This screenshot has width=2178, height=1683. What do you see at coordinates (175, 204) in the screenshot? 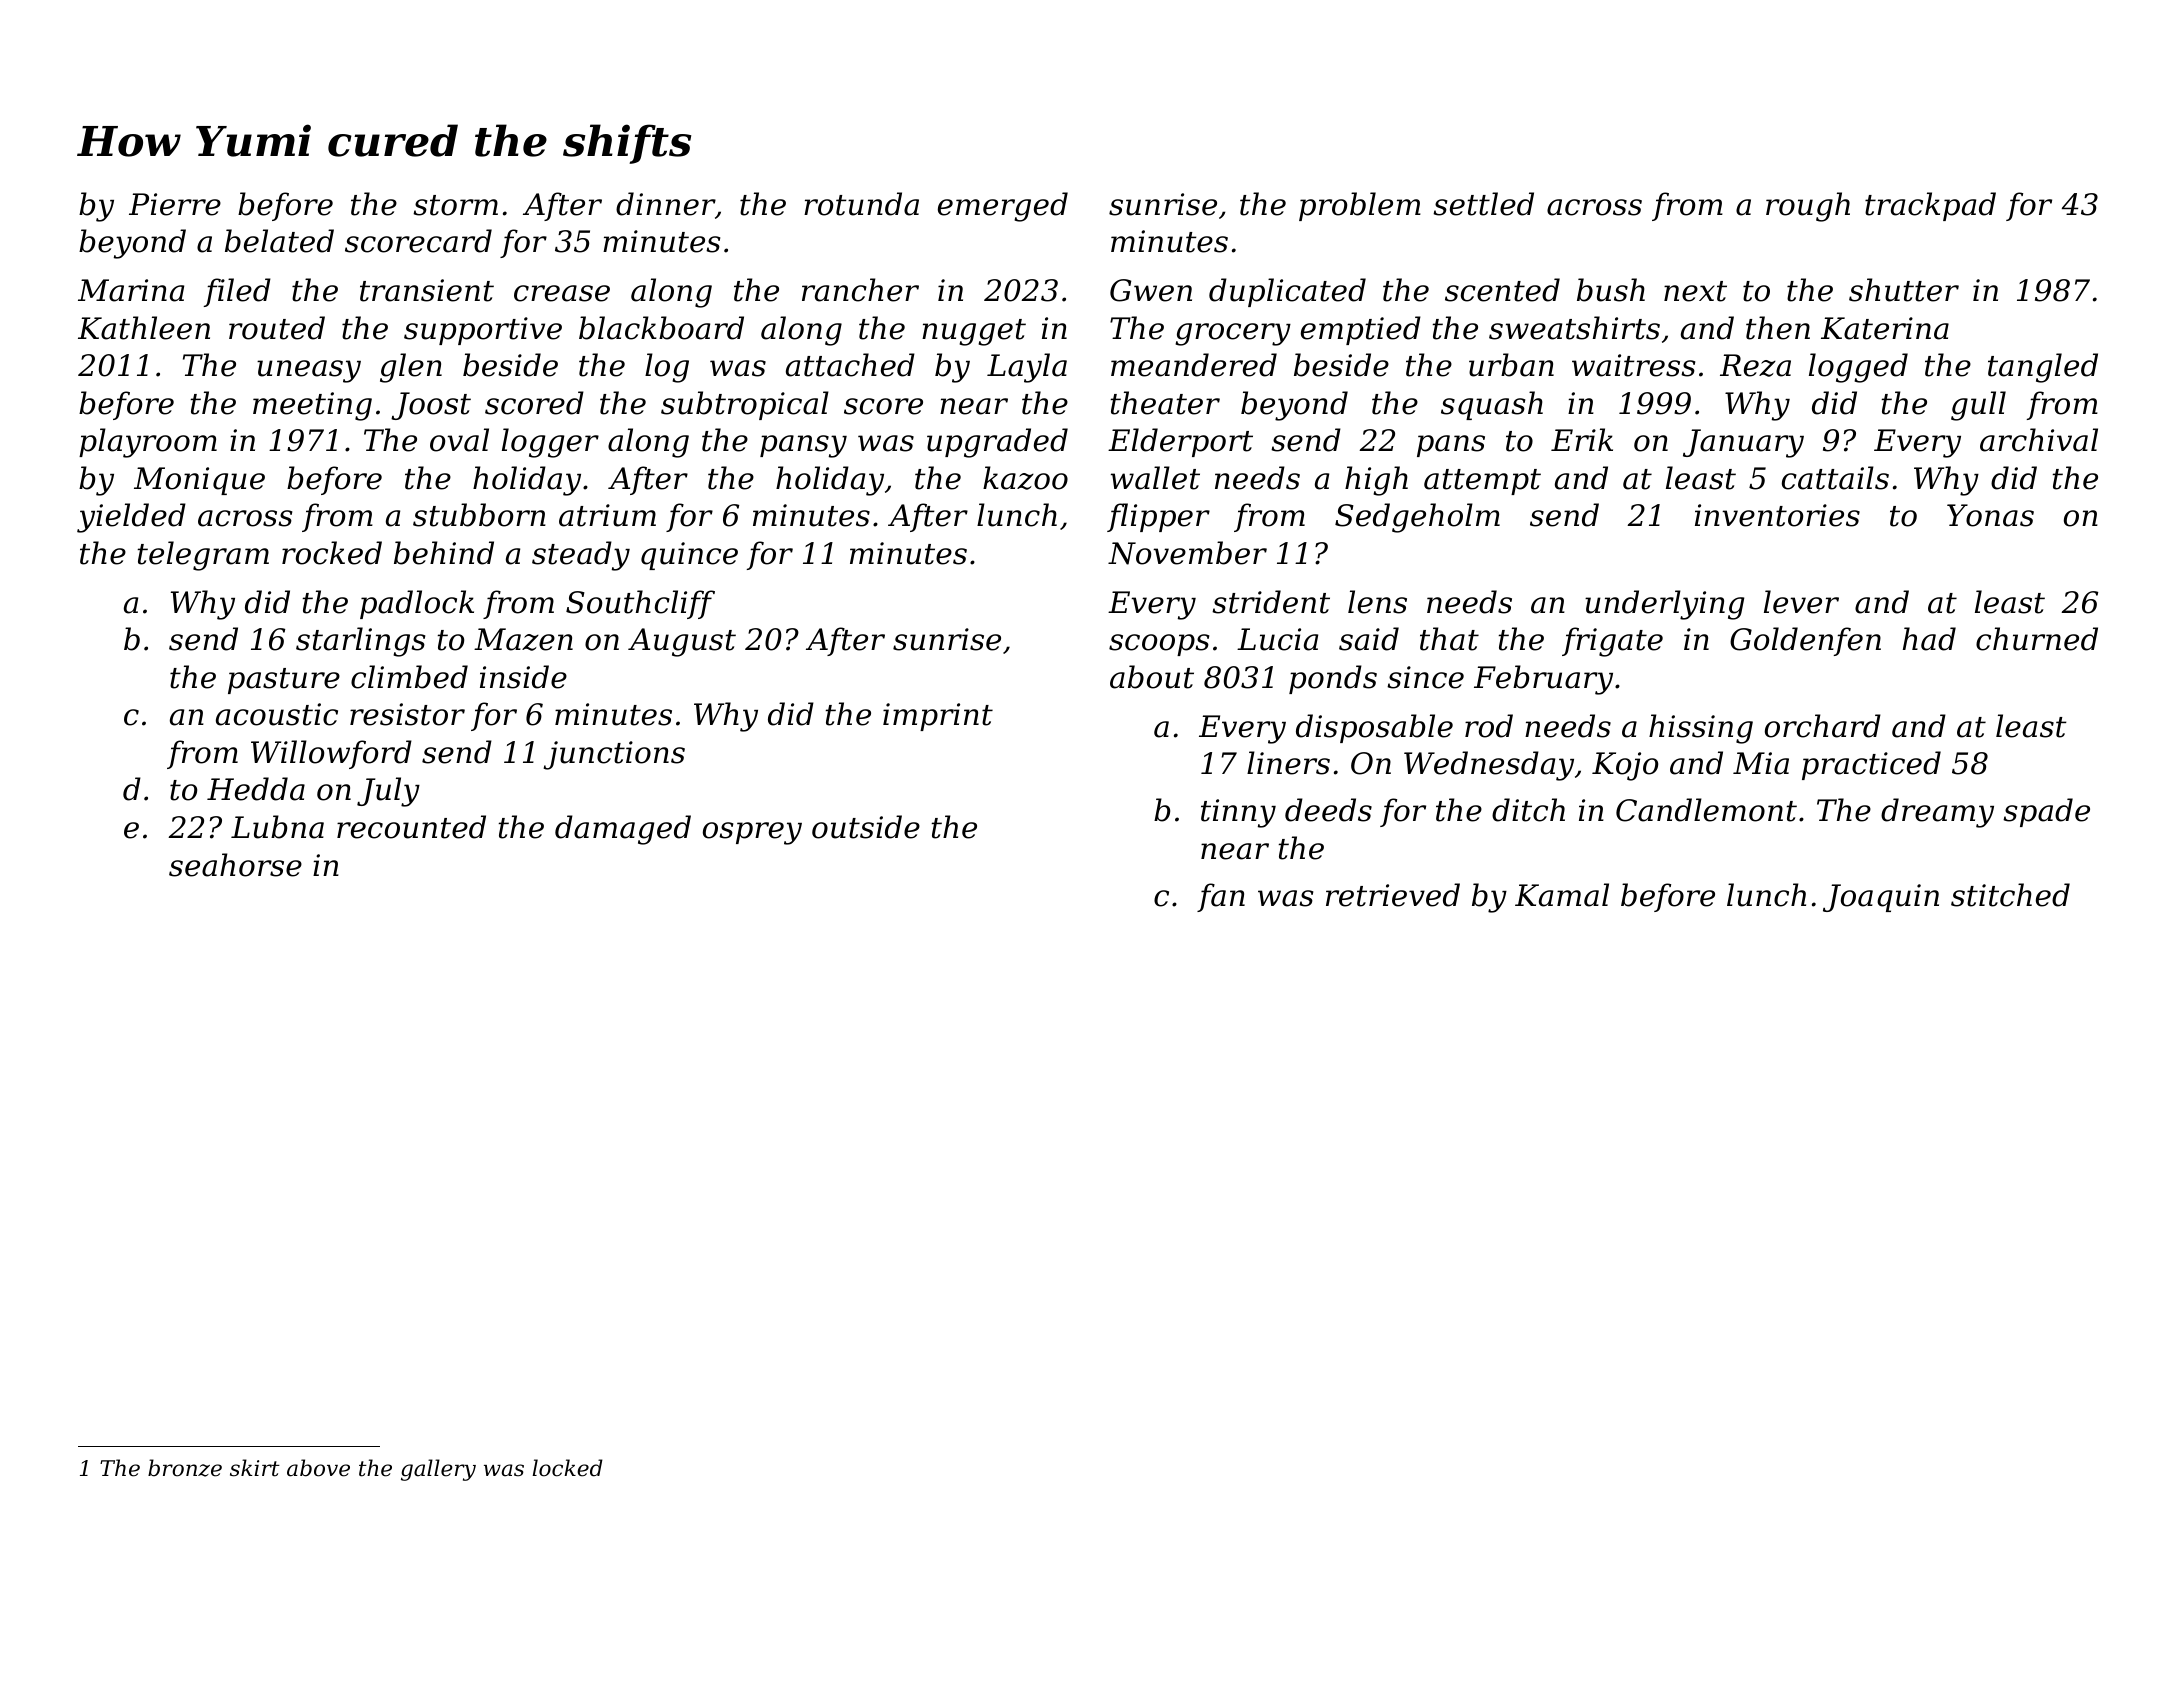
I see `Pierre` at bounding box center [175, 204].
